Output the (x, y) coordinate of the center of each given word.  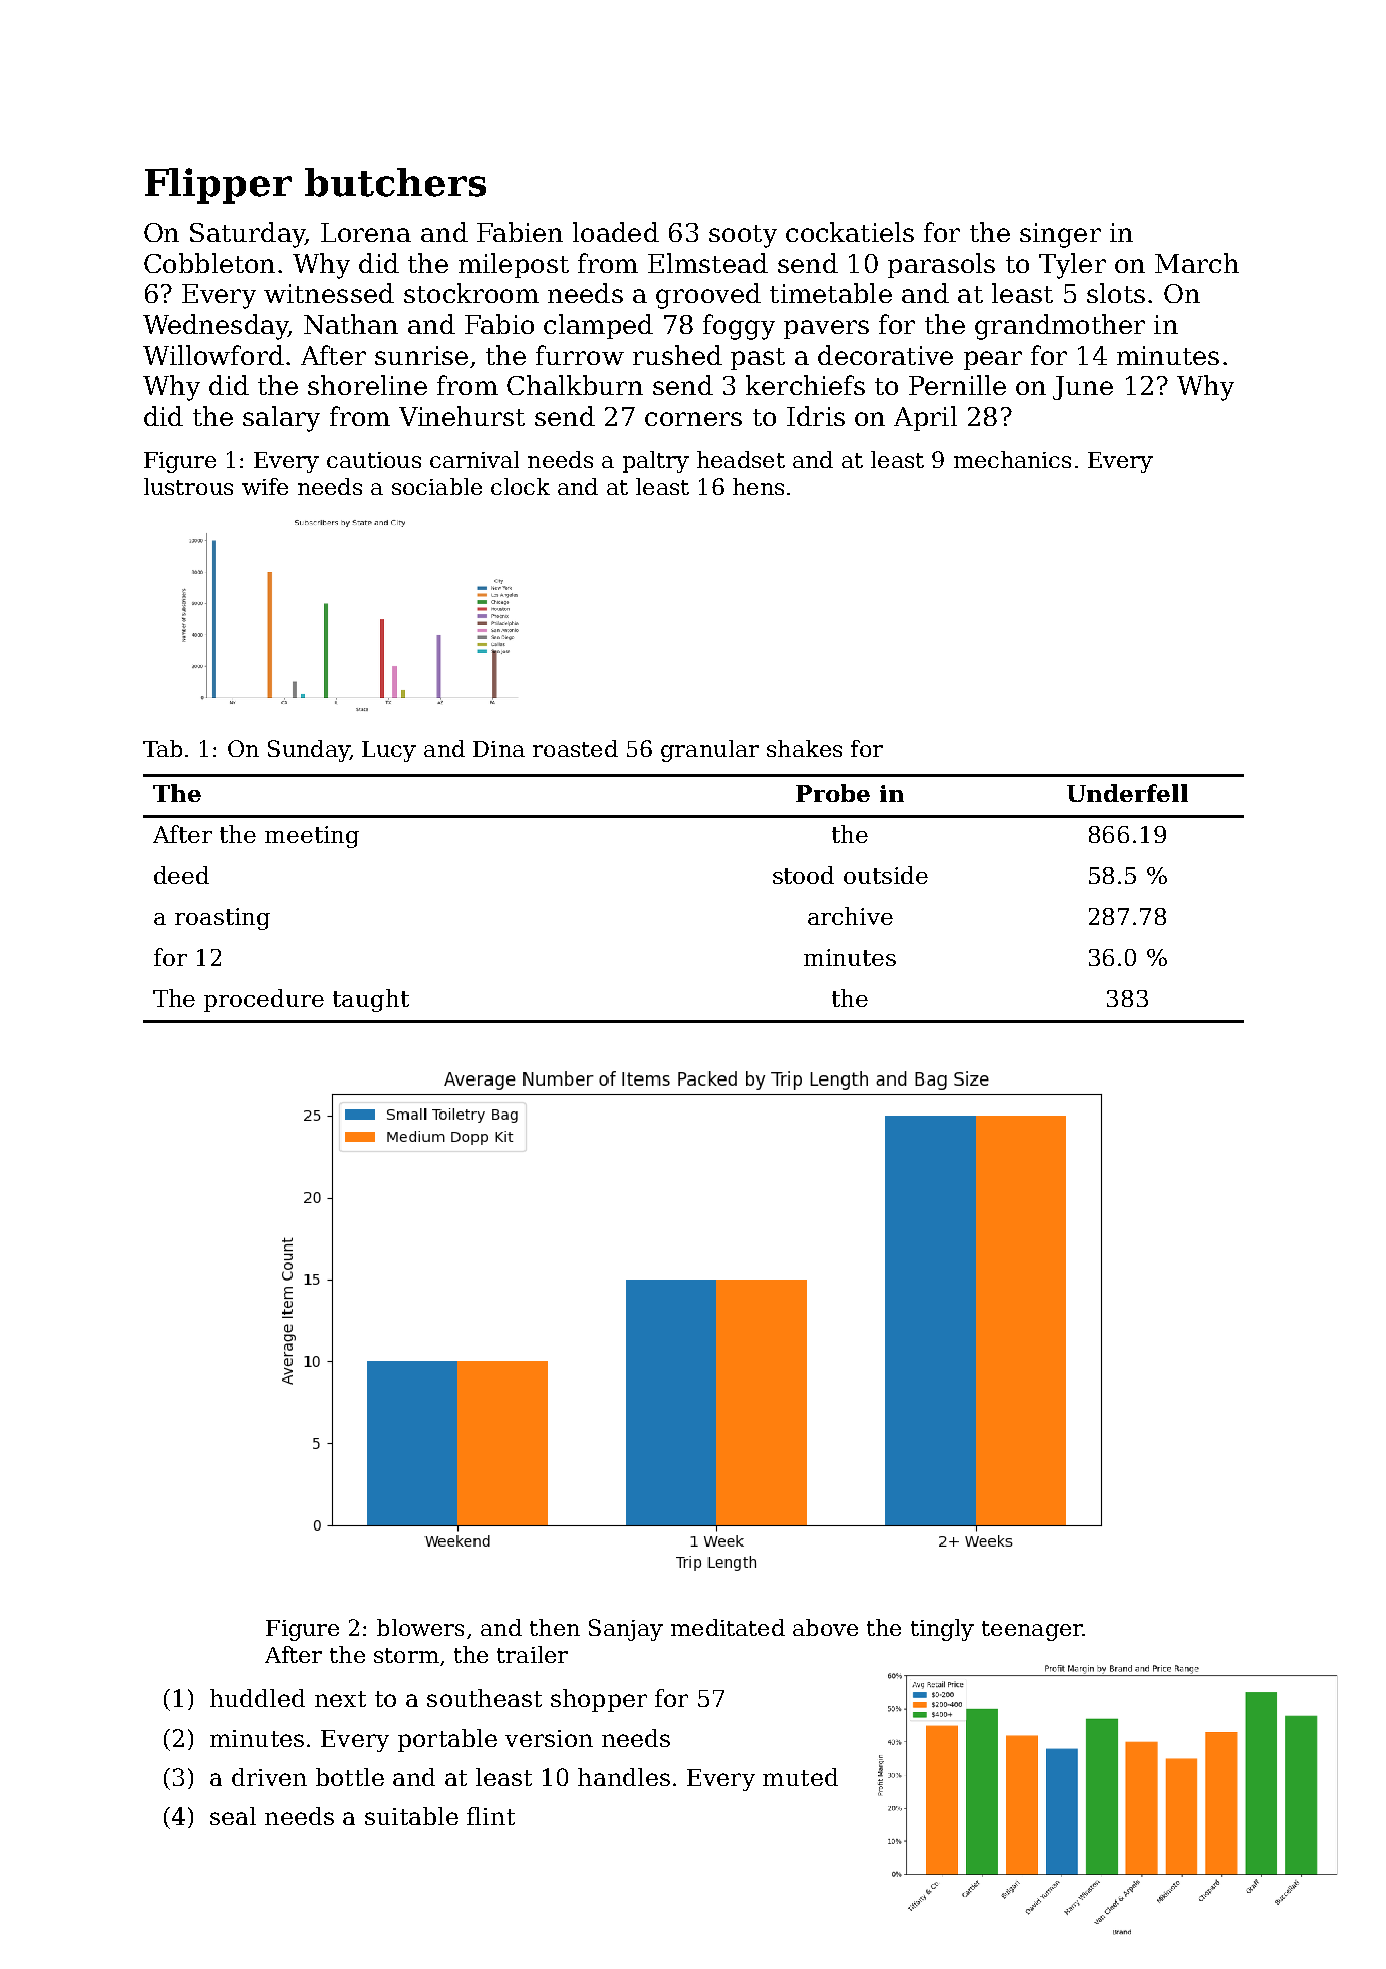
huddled (257, 1698)
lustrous (188, 486)
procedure (264, 1000)
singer (1060, 235)
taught (371, 1000)
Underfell (1127, 793)
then (555, 1627)
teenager (1032, 1631)
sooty (743, 236)
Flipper (218, 186)
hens (758, 486)
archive (850, 916)
